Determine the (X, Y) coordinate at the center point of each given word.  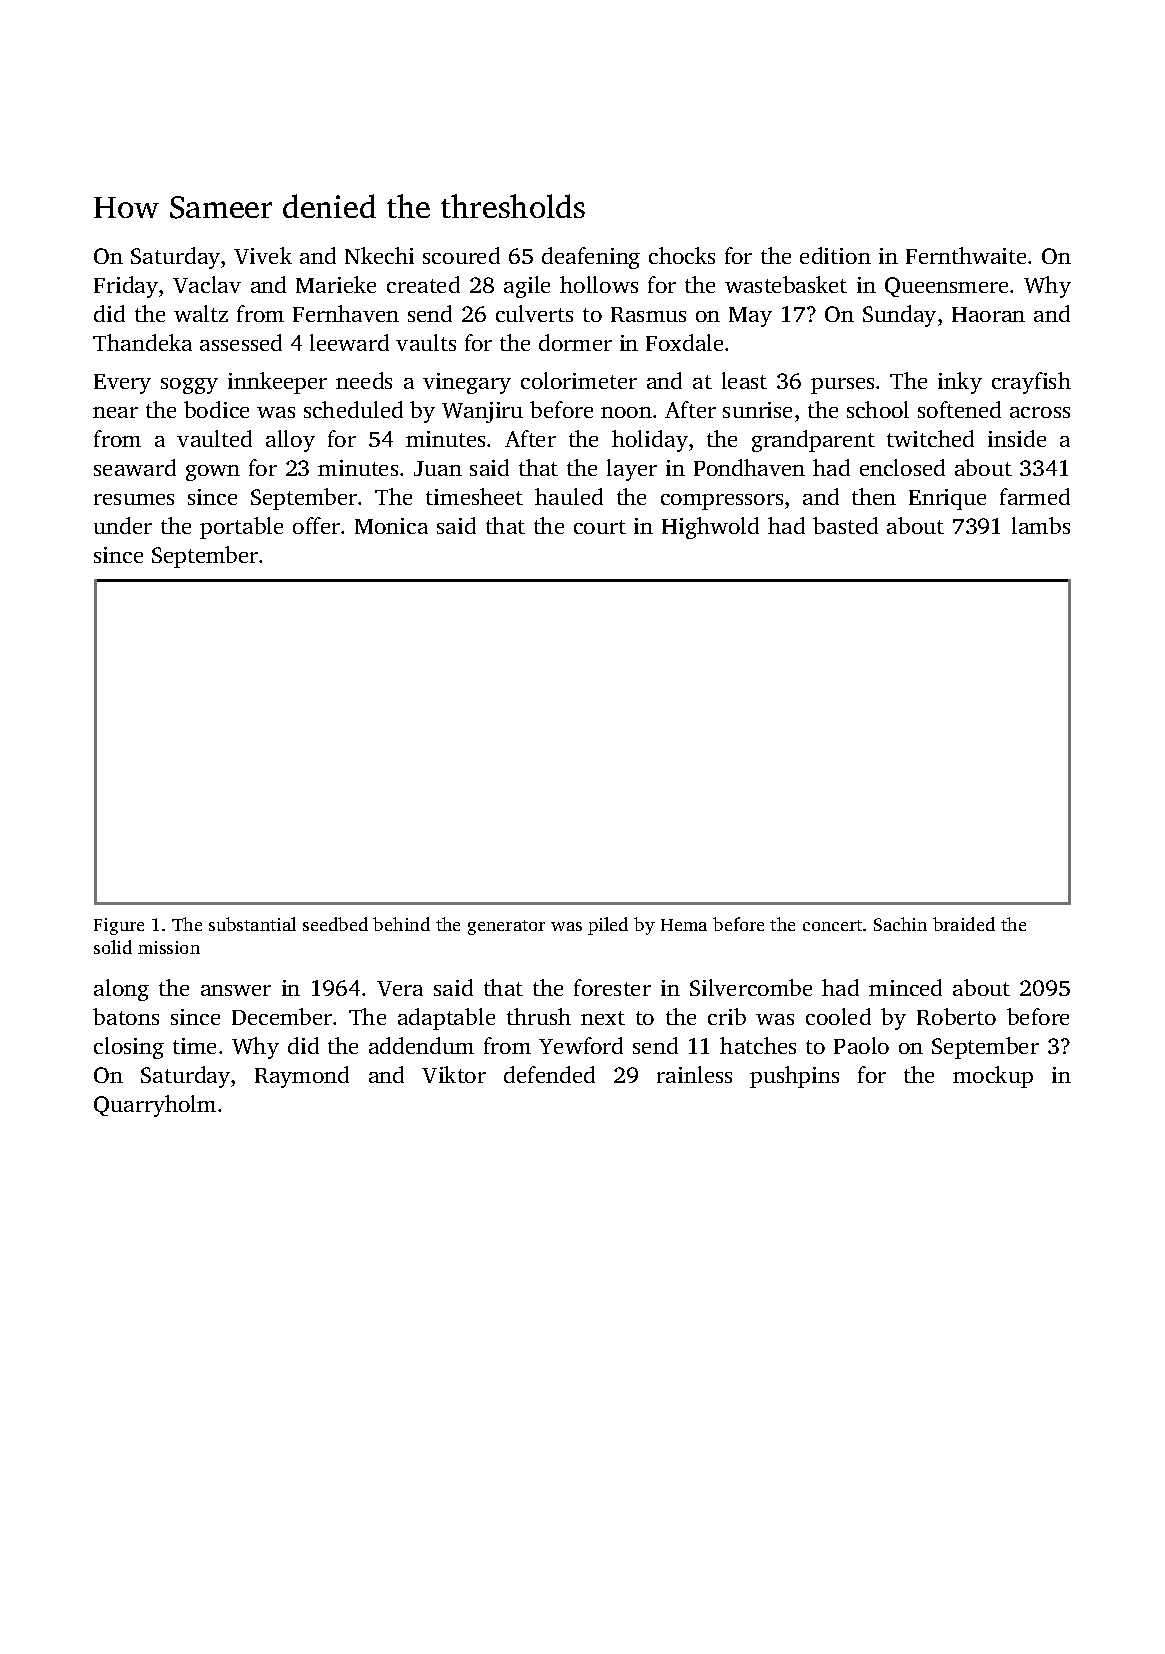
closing (129, 1048)
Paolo (861, 1045)
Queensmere (946, 287)
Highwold (710, 528)
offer (316, 525)
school (878, 409)
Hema (684, 925)
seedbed (335, 924)
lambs (1041, 525)
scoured (461, 255)
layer (632, 470)
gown (213, 473)
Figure (119, 926)
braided (964, 924)
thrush (539, 1016)
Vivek (263, 255)
